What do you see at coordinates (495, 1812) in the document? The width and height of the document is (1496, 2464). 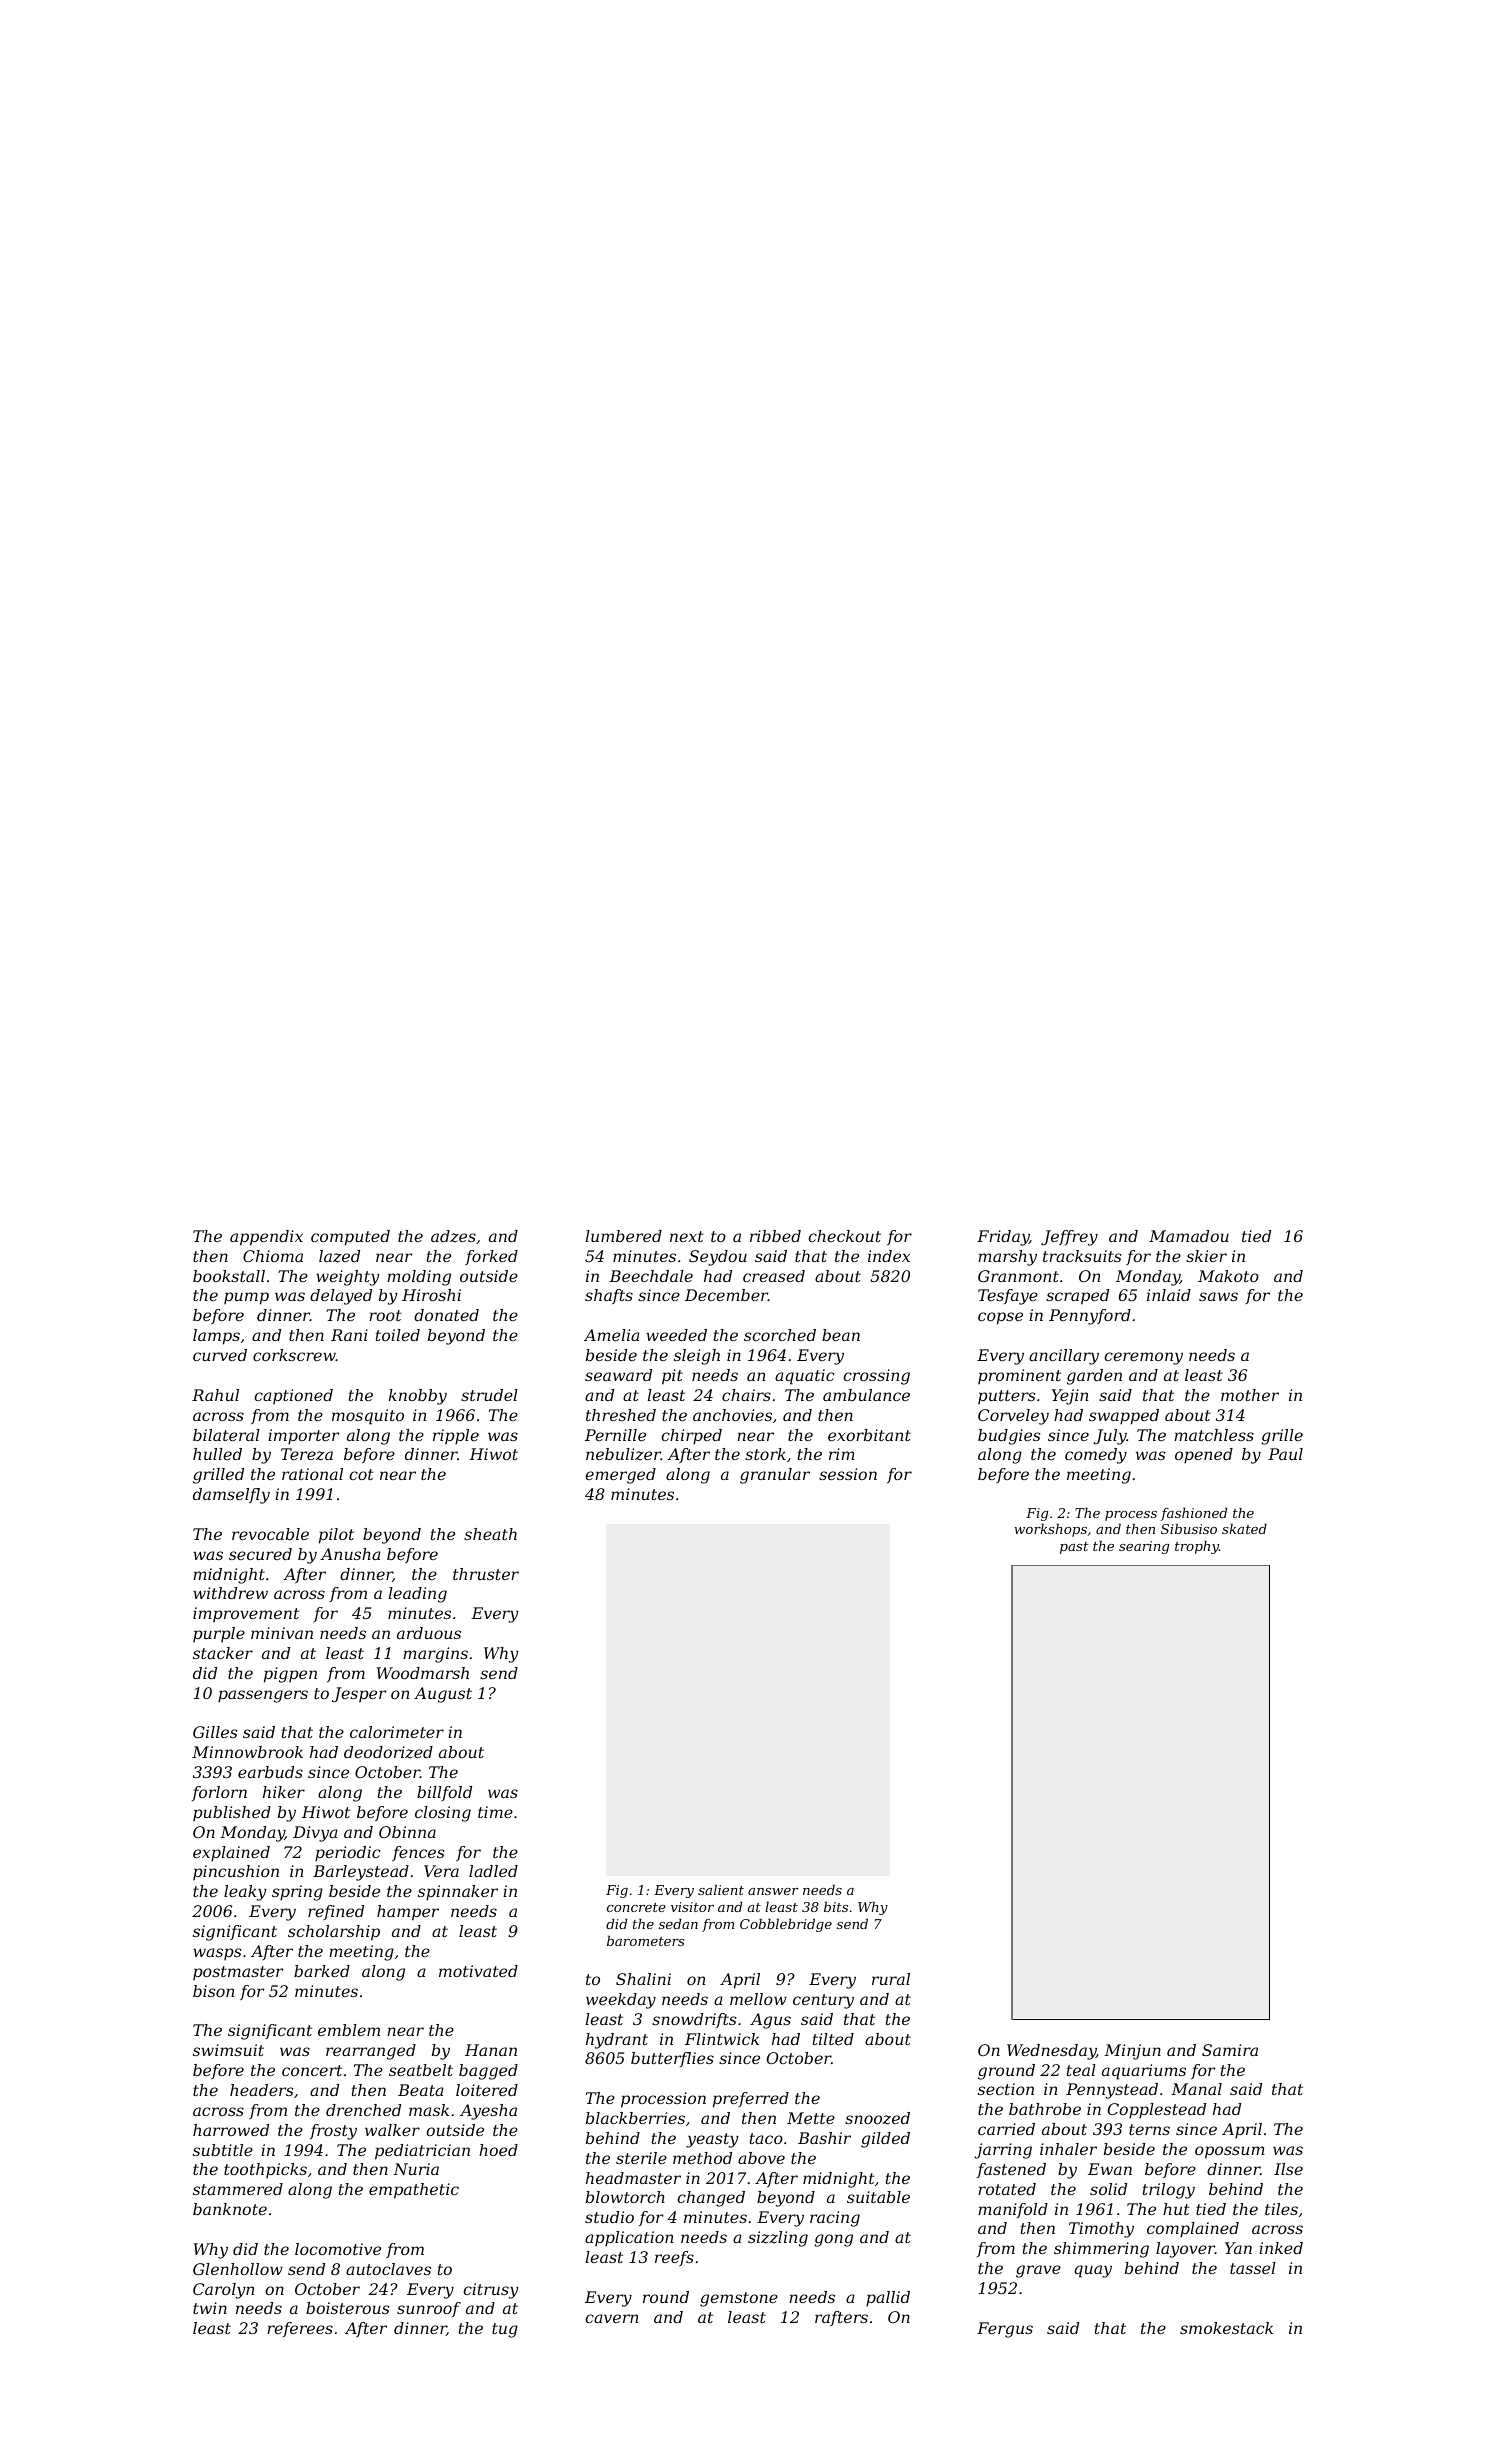 I see `time` at bounding box center [495, 1812].
